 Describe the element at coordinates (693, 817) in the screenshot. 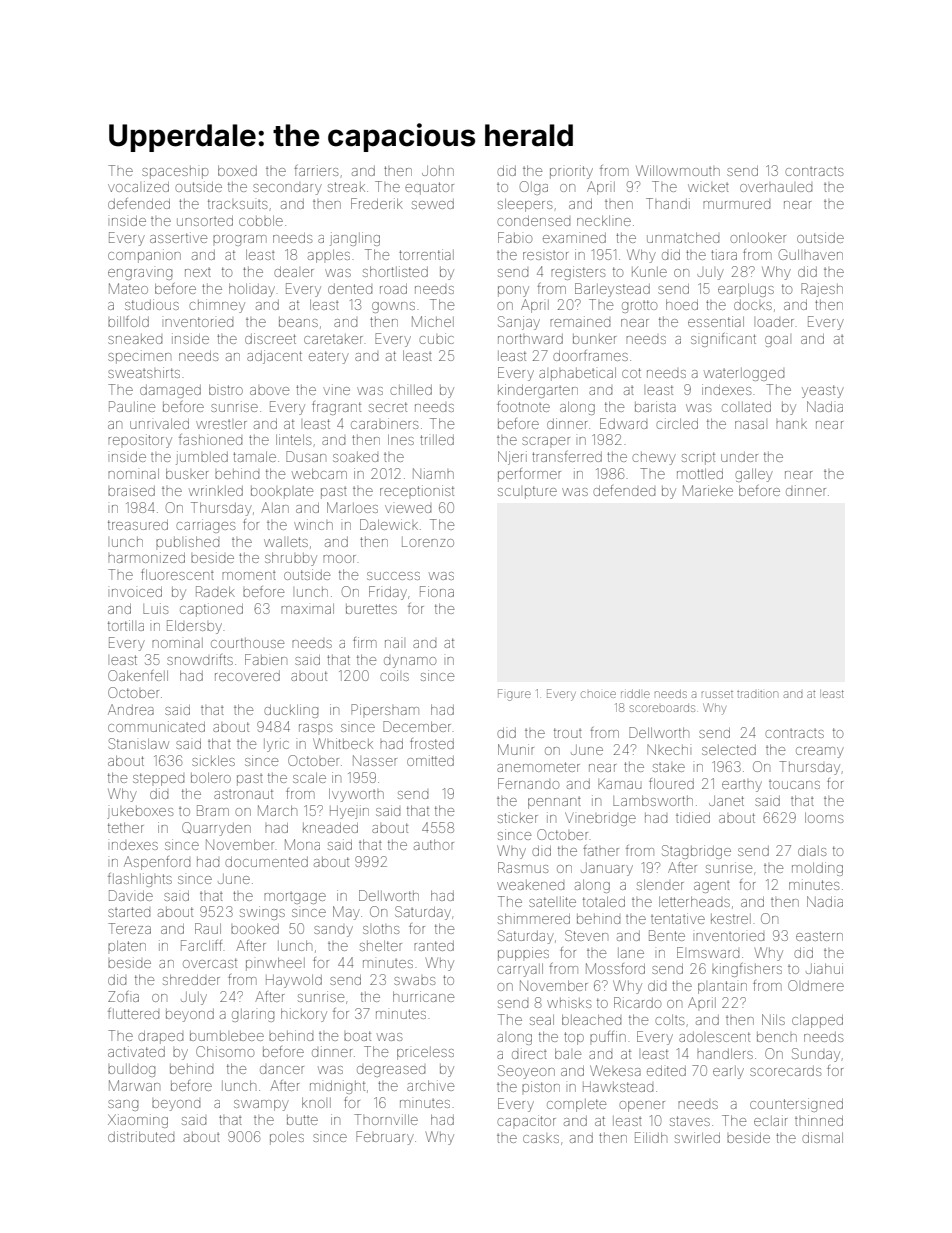

I see `tidied` at that location.
